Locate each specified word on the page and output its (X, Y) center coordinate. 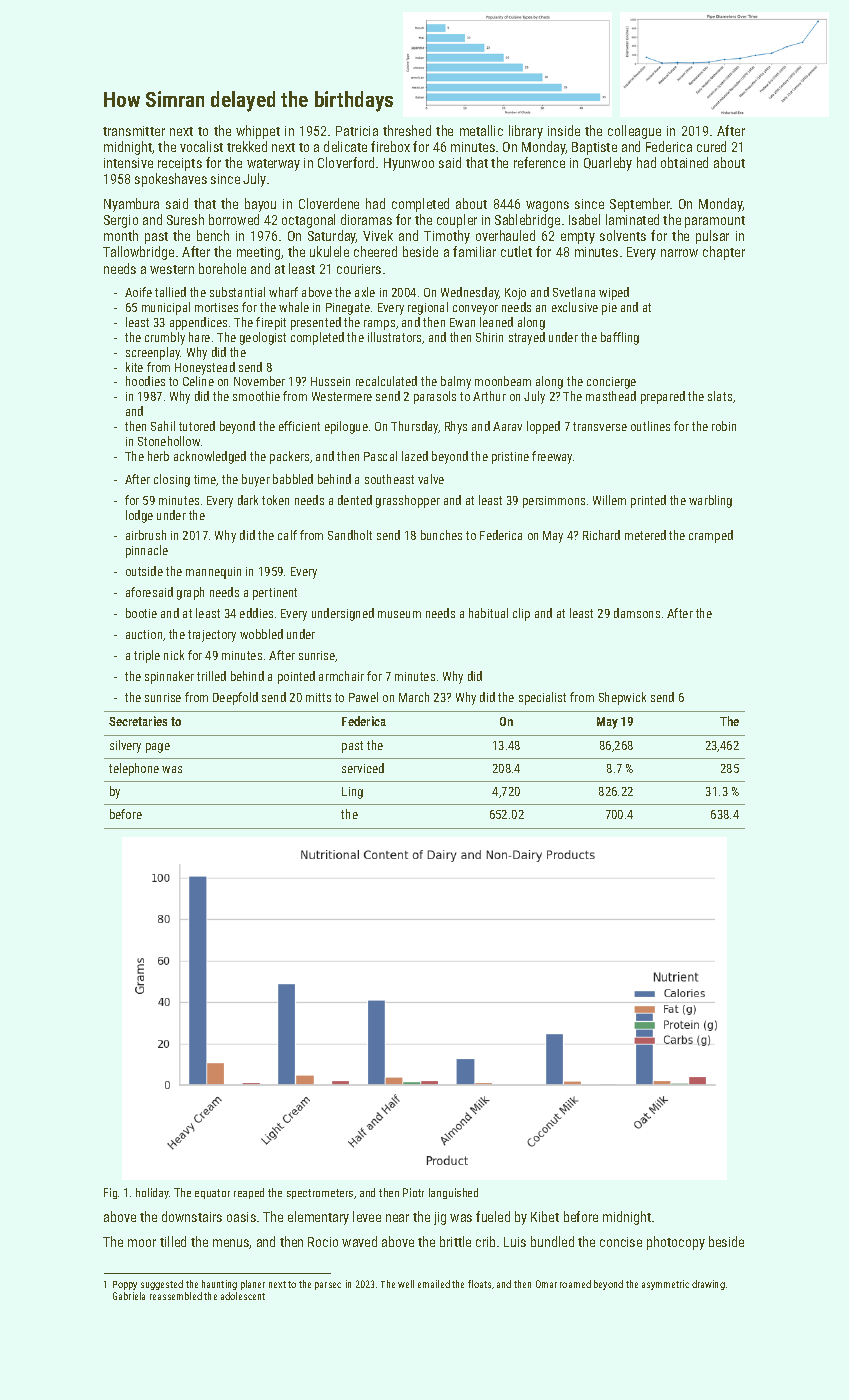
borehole (222, 268)
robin (724, 426)
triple (147, 656)
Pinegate (348, 309)
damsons (637, 613)
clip (521, 614)
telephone (134, 769)
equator (212, 1194)
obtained (684, 162)
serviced (363, 768)
